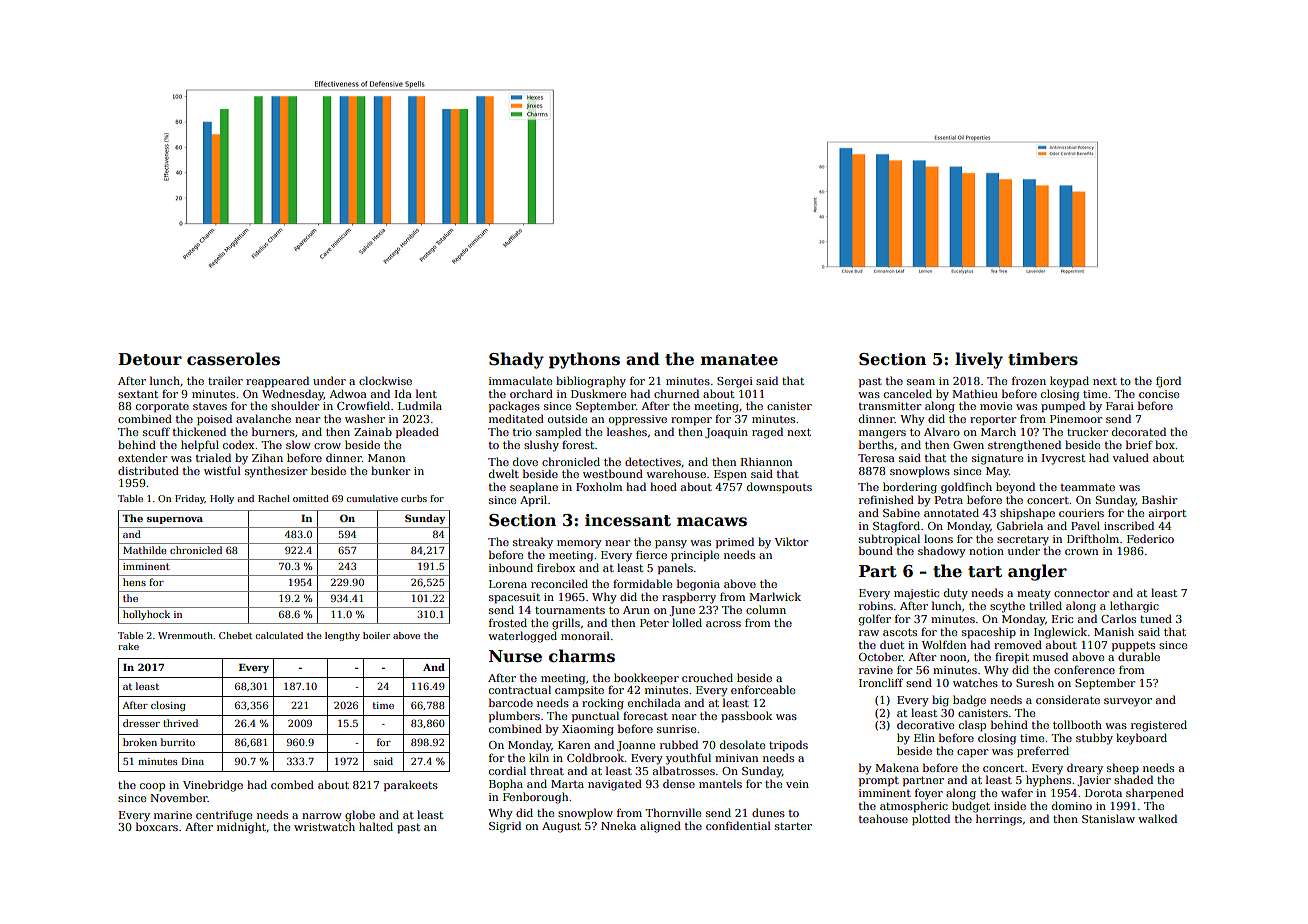  Describe the element at coordinates (516, 360) in the screenshot. I see `Shady` at that location.
